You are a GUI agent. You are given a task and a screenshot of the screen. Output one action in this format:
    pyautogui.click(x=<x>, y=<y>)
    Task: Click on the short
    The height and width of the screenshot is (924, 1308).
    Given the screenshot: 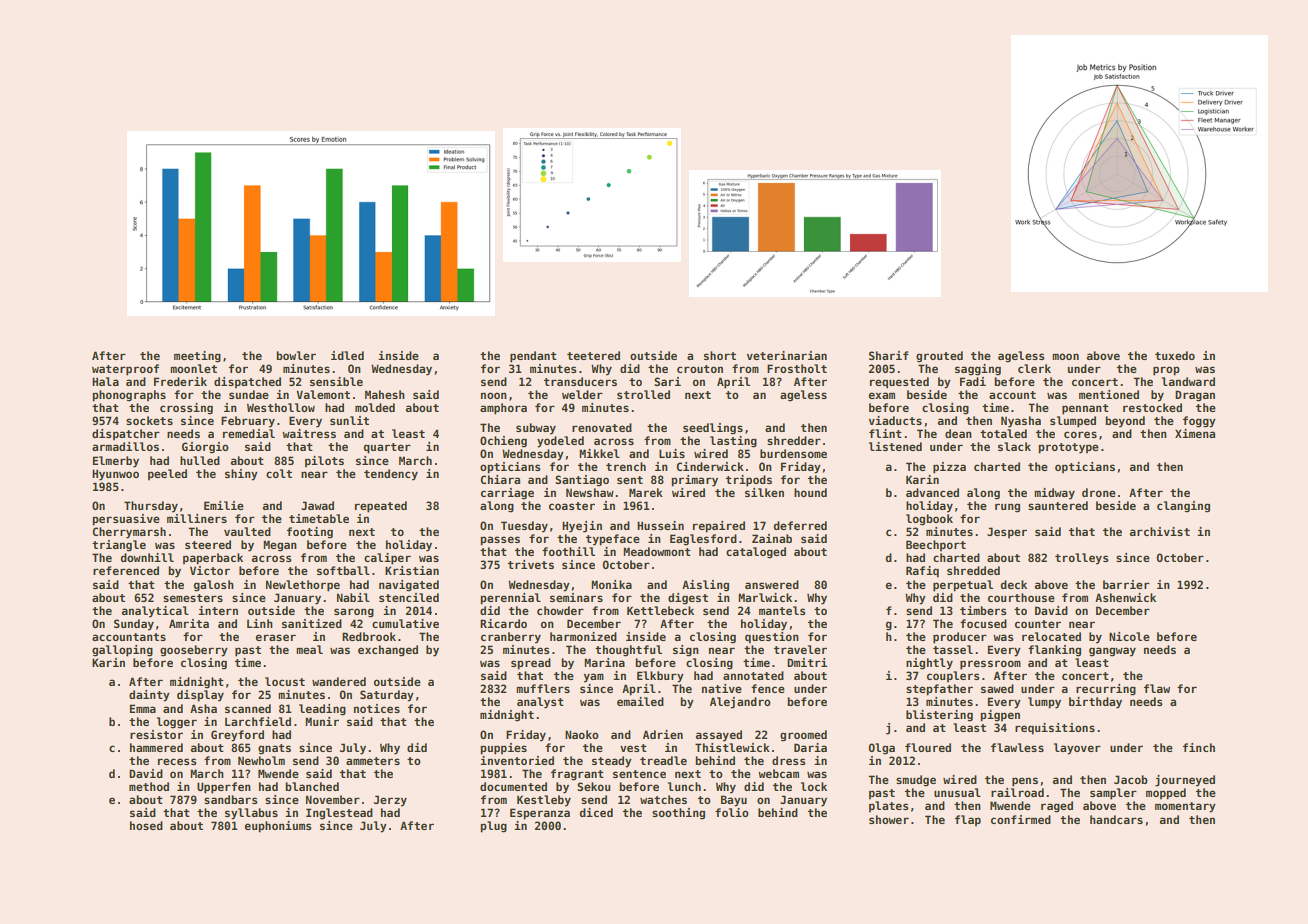 What is the action you would take?
    pyautogui.click(x=720, y=355)
